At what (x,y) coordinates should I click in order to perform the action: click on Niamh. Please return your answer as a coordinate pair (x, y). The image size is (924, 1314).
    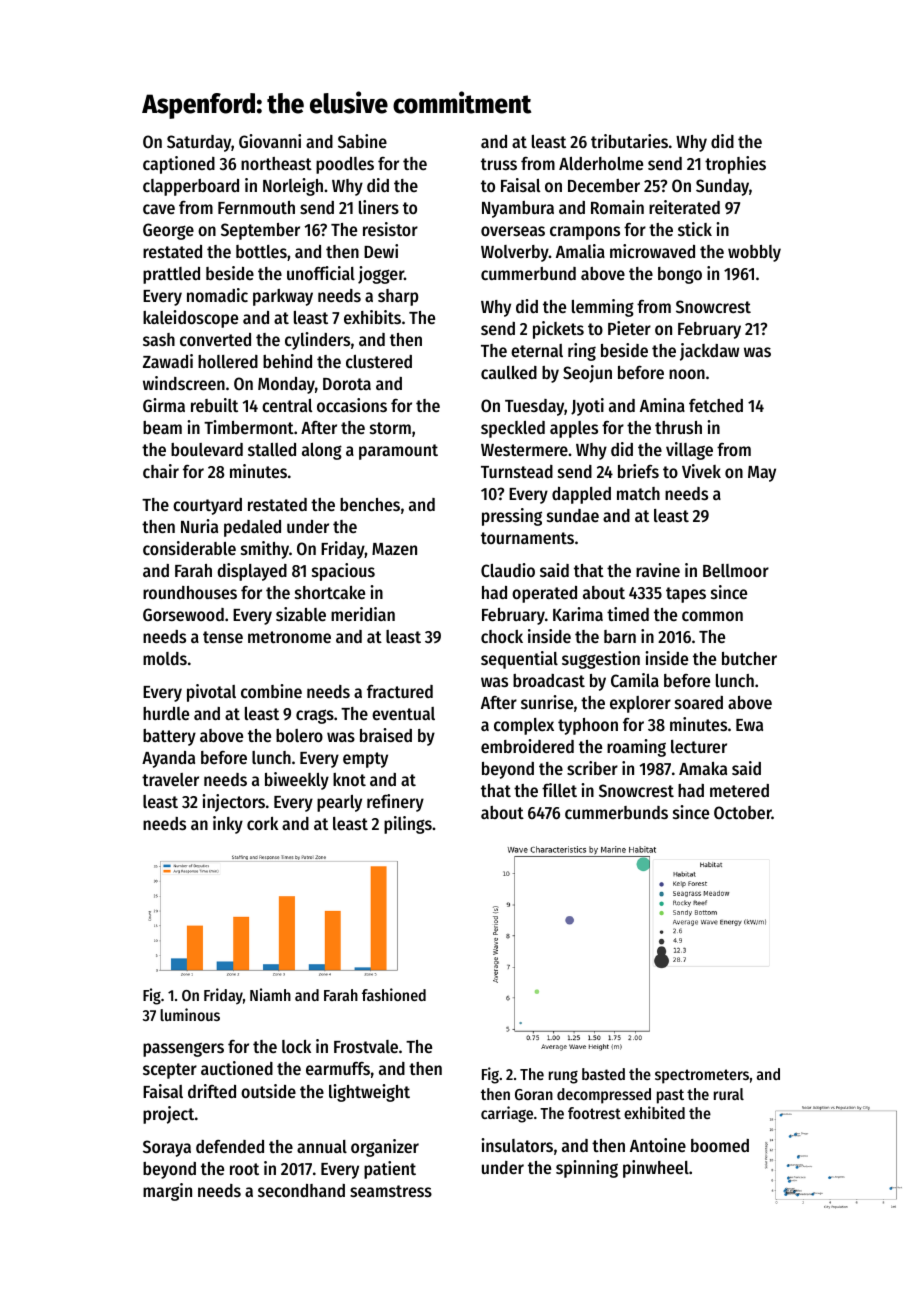
    Looking at the image, I should click on (270, 994).
